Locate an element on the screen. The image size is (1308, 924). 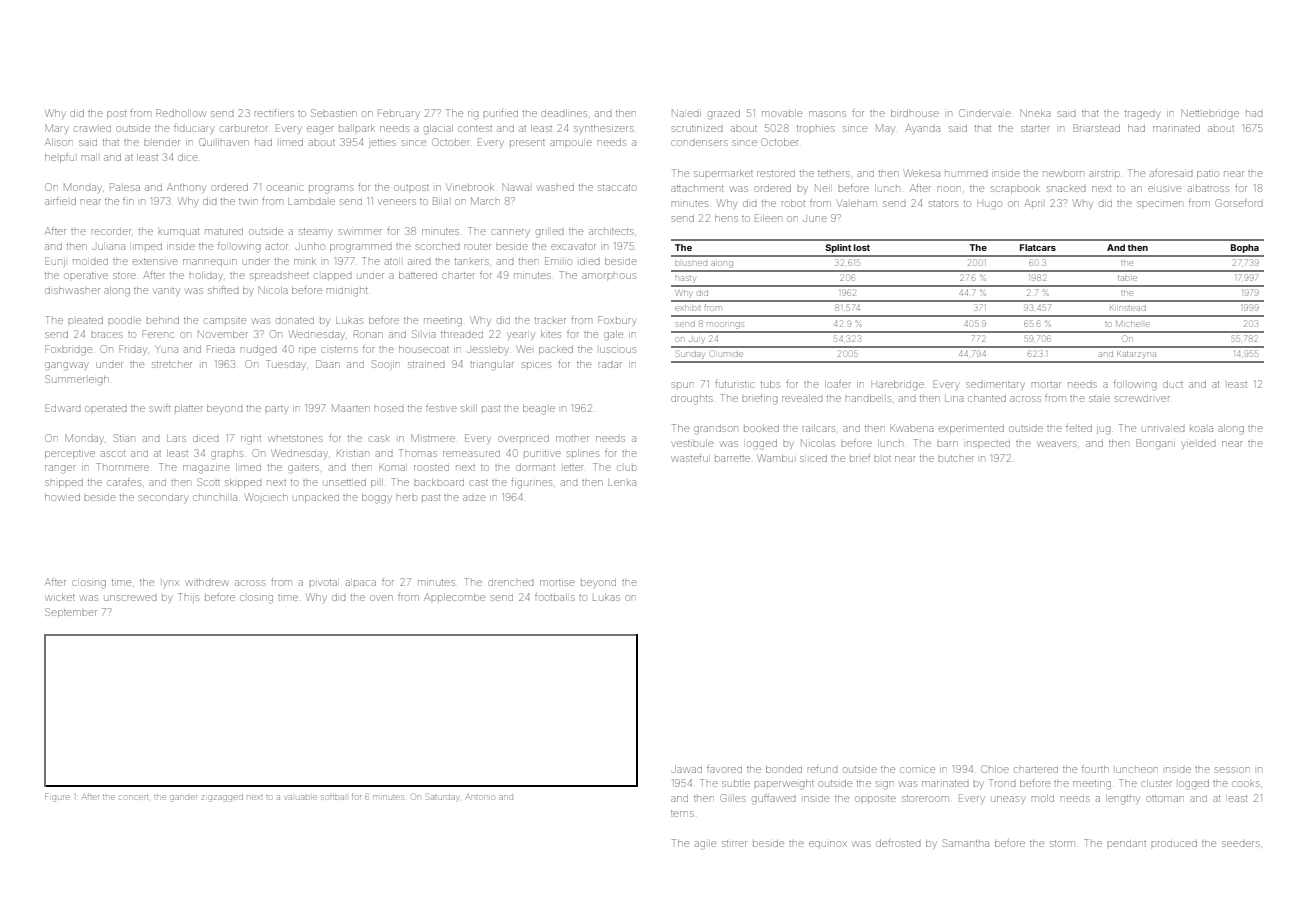
Redhollow is located at coordinates (181, 113).
